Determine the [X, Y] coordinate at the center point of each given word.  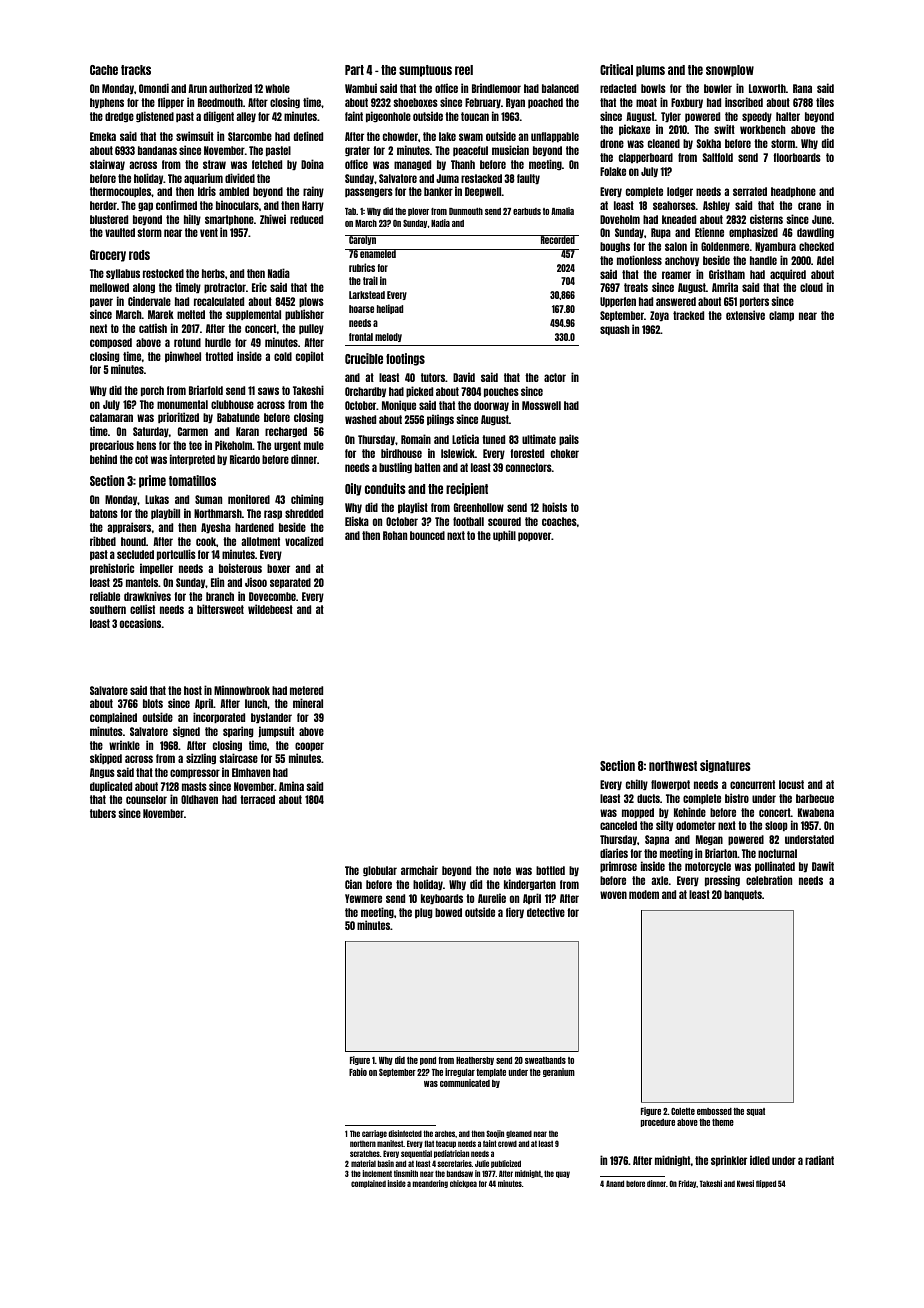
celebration [769, 880]
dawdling [815, 233]
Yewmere [363, 898]
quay [563, 1174]
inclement [377, 1173]
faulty [528, 179]
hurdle [218, 342]
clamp [781, 316]
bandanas [157, 150]
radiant [819, 1160]
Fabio [358, 1072]
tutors [433, 377]
